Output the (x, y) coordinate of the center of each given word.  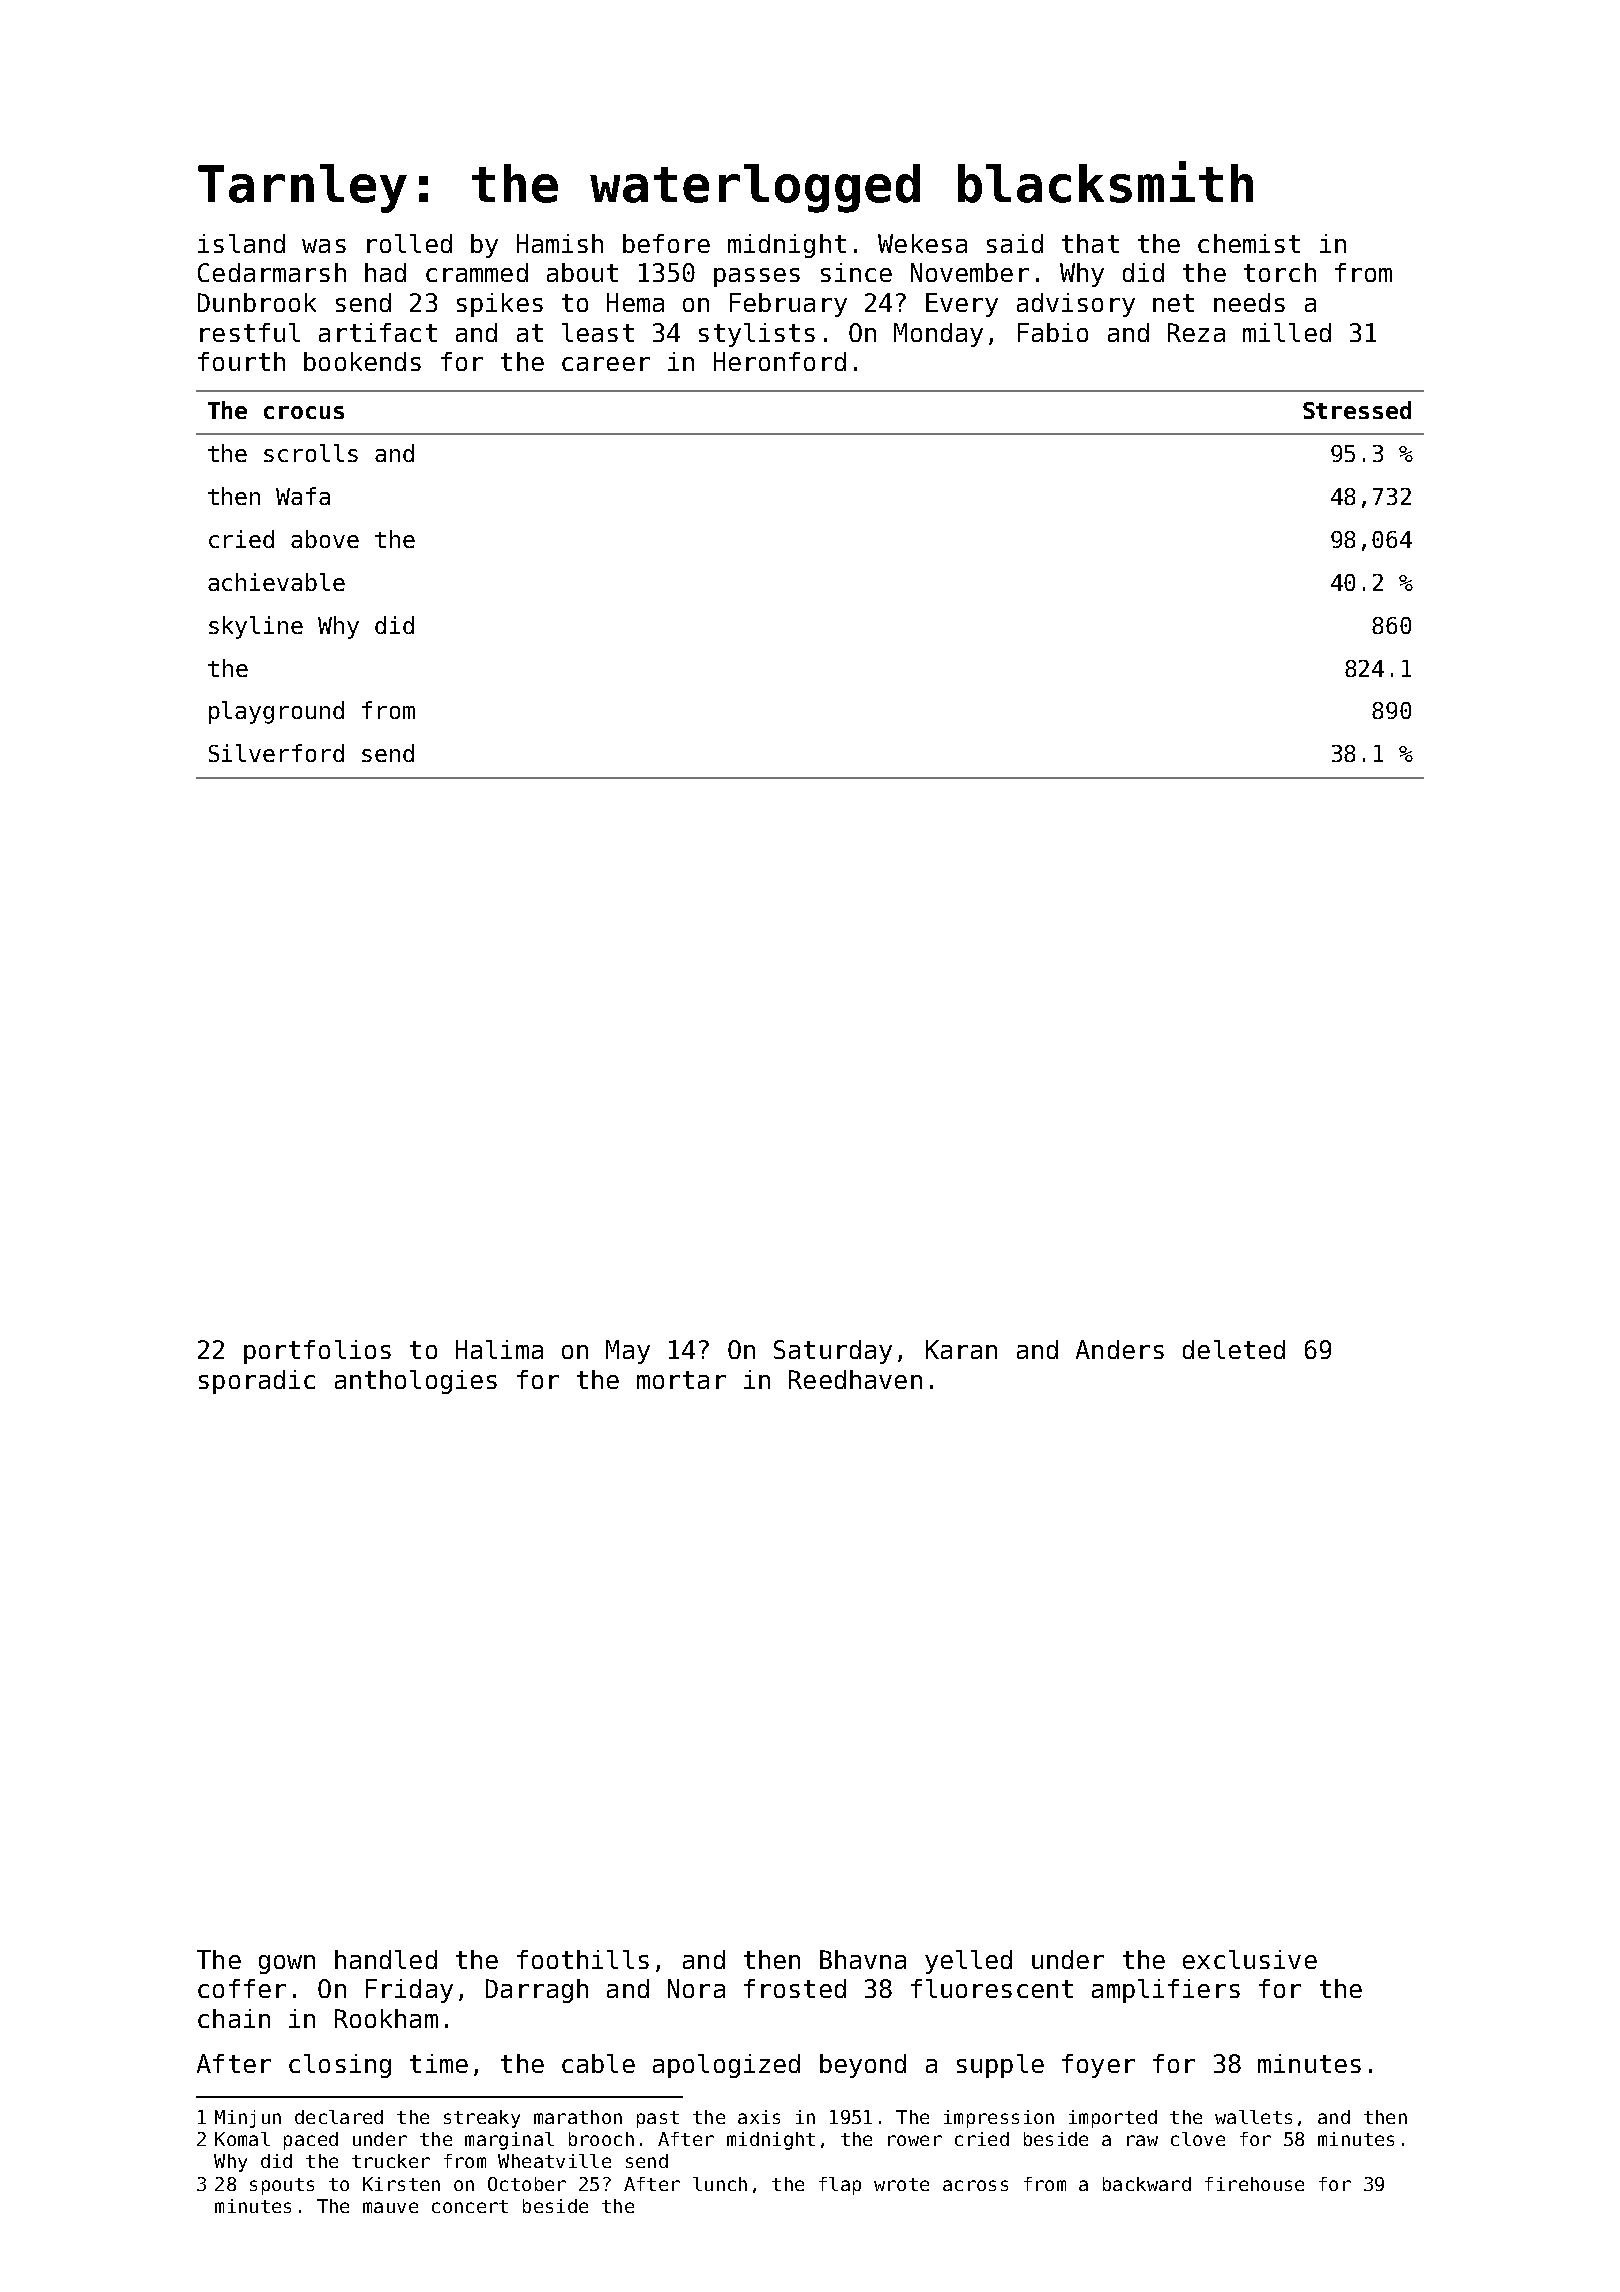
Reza (1196, 332)
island (241, 243)
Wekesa (922, 243)
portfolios (317, 1352)
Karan (961, 1349)
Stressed (1357, 410)
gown (287, 1964)
